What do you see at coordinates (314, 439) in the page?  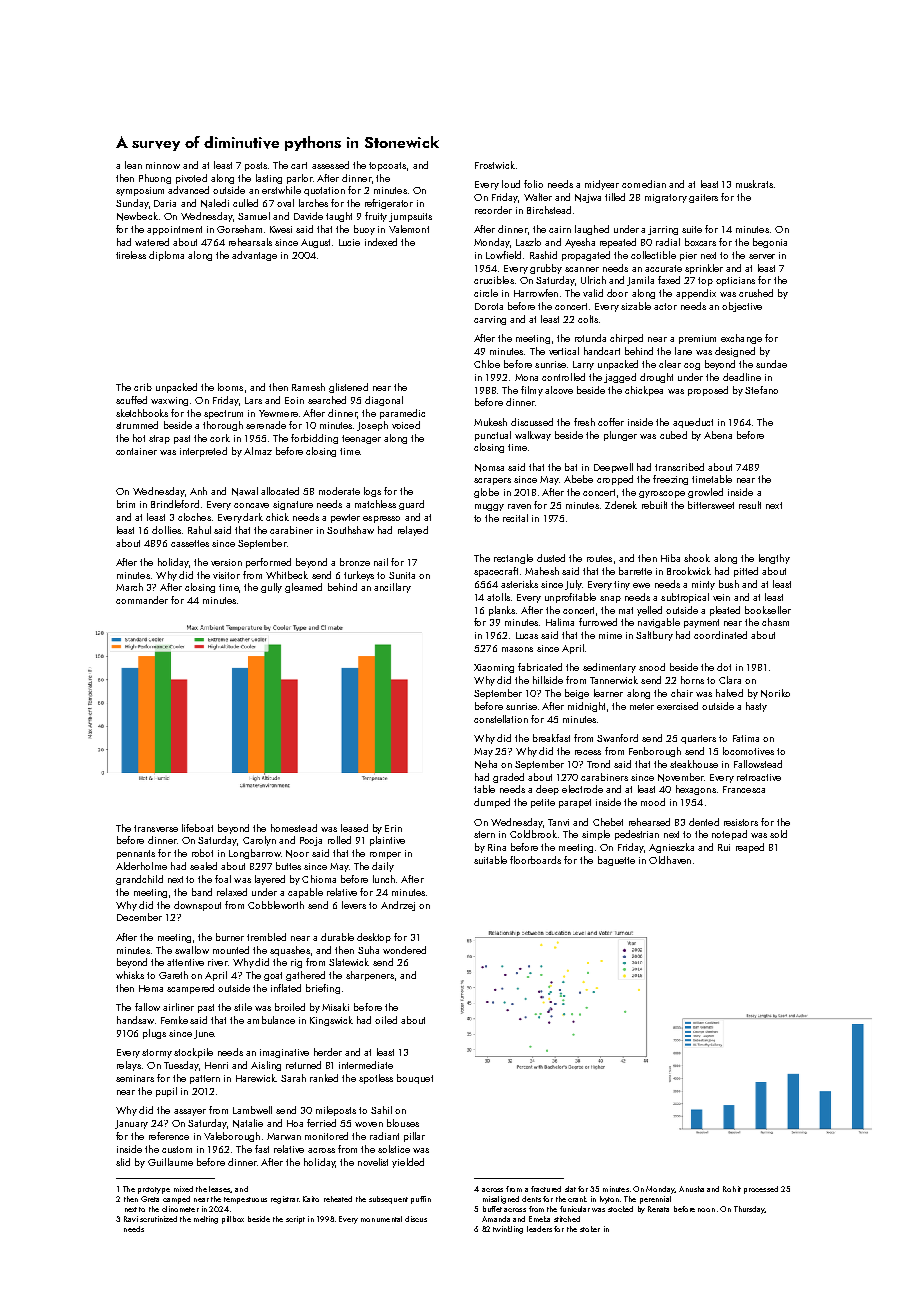 I see `forbidding` at bounding box center [314, 439].
